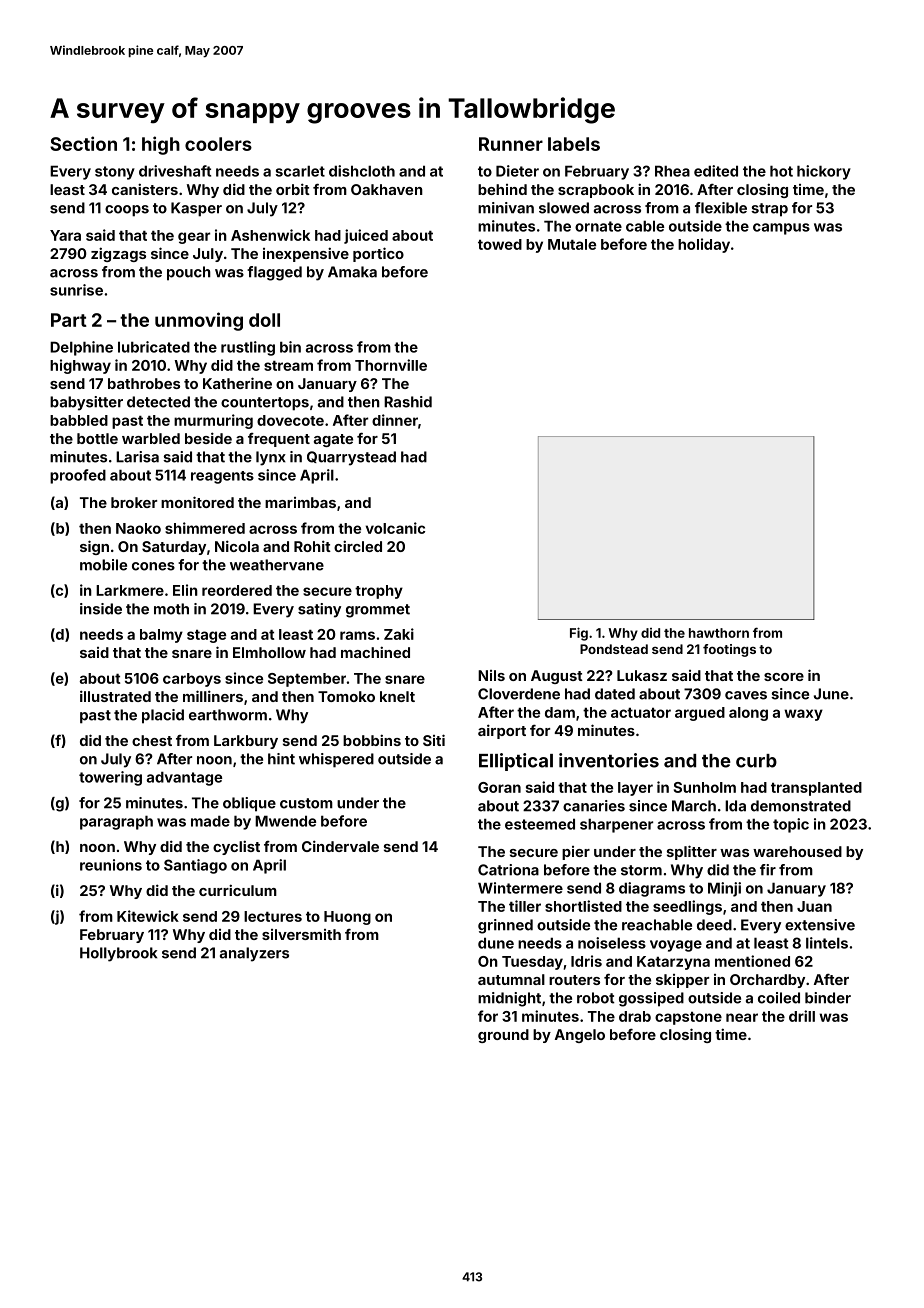 Image resolution: width=924 pixels, height=1308 pixels. I want to click on Orchardby, so click(767, 981).
